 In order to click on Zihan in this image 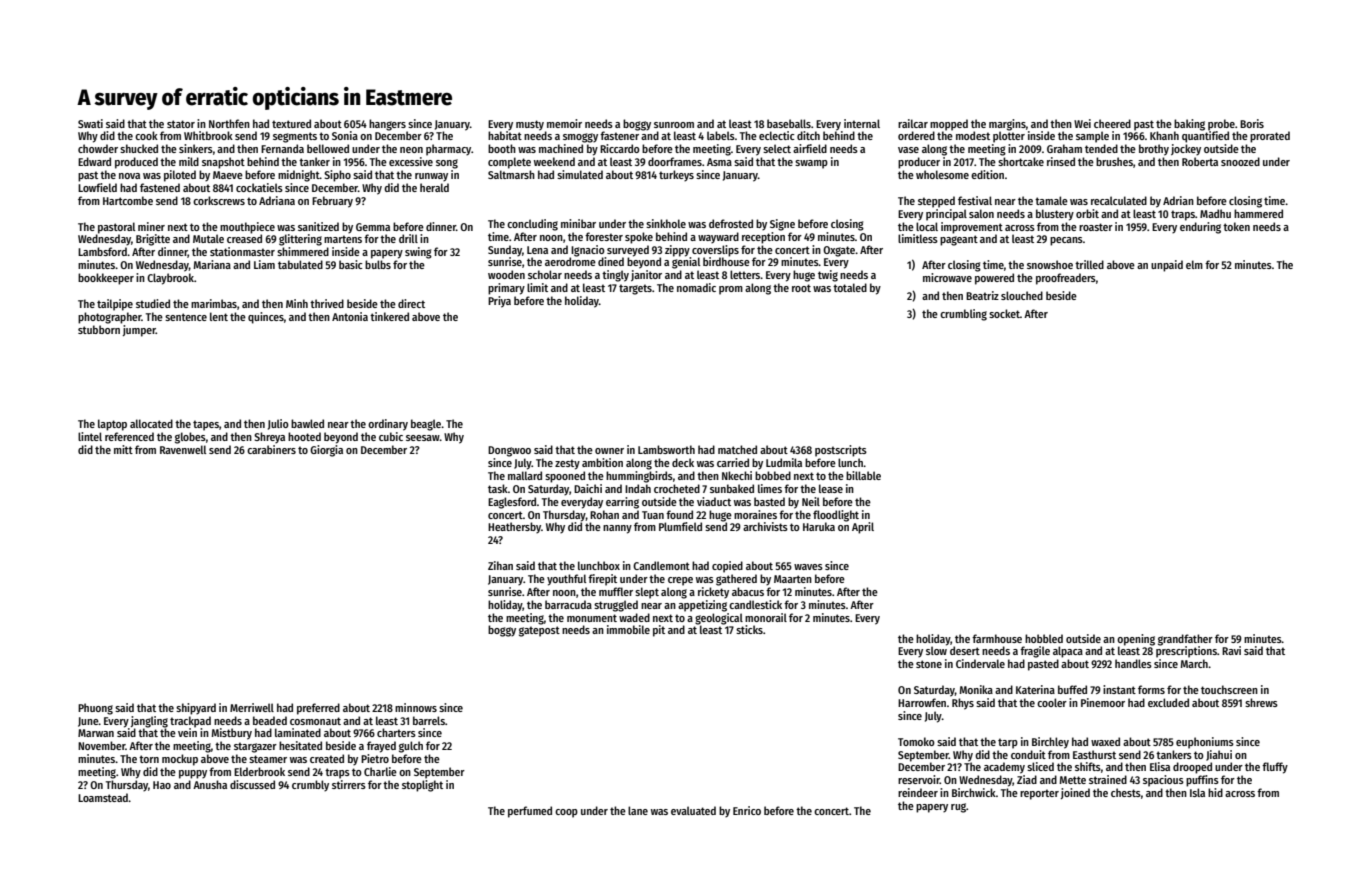, I will do `click(500, 565)`.
